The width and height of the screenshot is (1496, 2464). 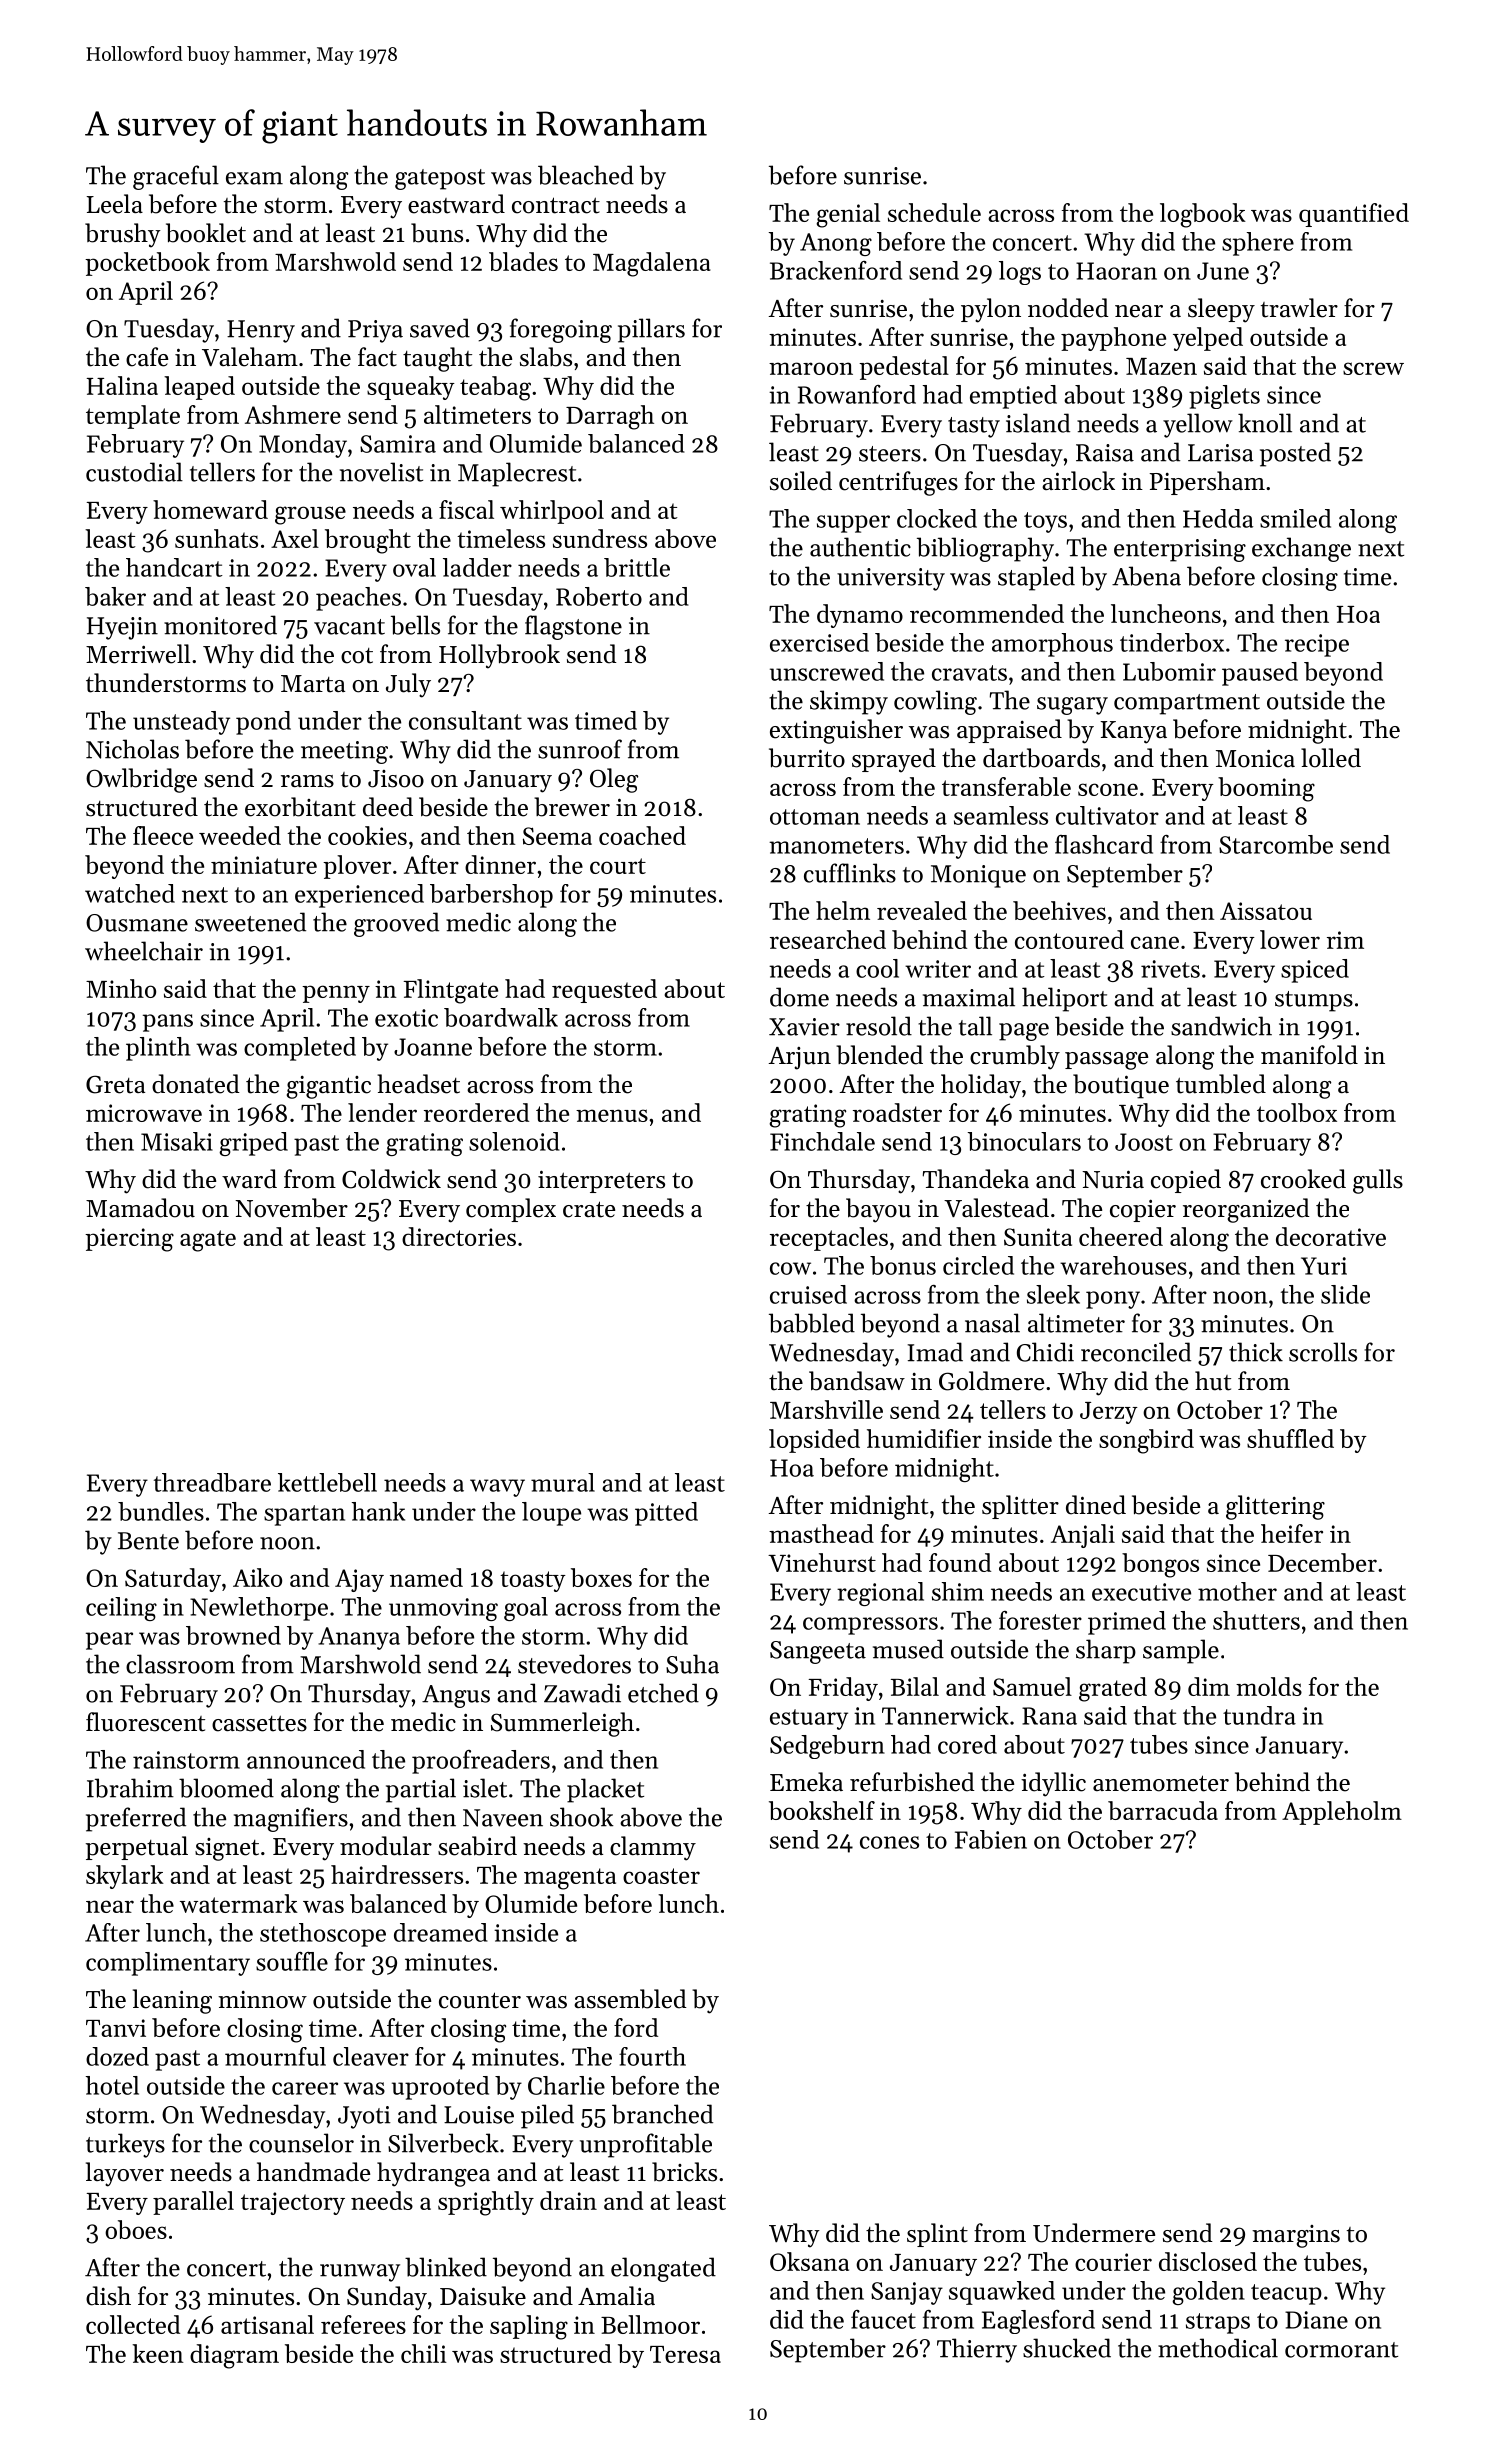 I want to click on sapling, so click(x=529, y=2327).
